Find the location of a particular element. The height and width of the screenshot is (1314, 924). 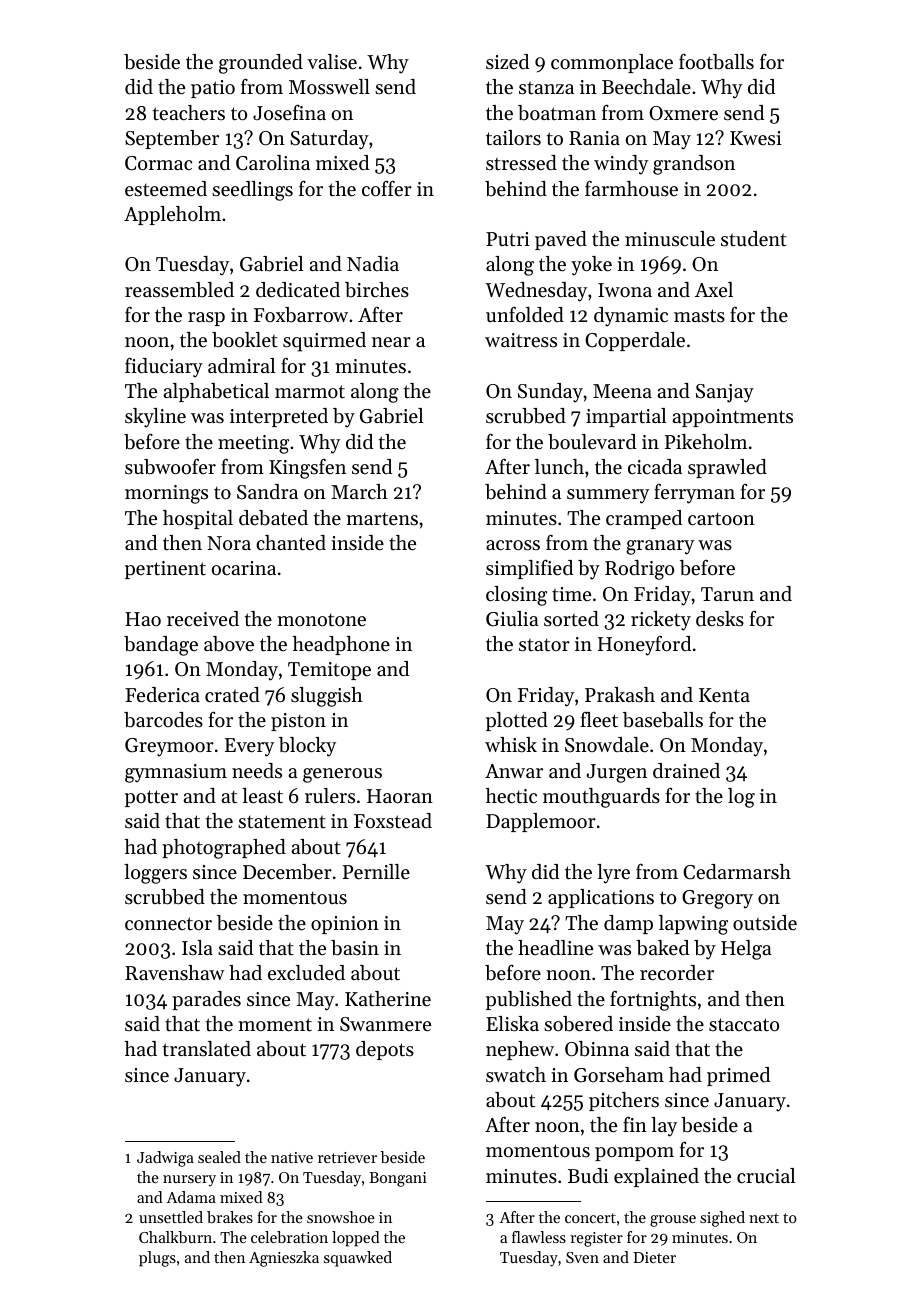

teachers is located at coordinates (189, 113).
